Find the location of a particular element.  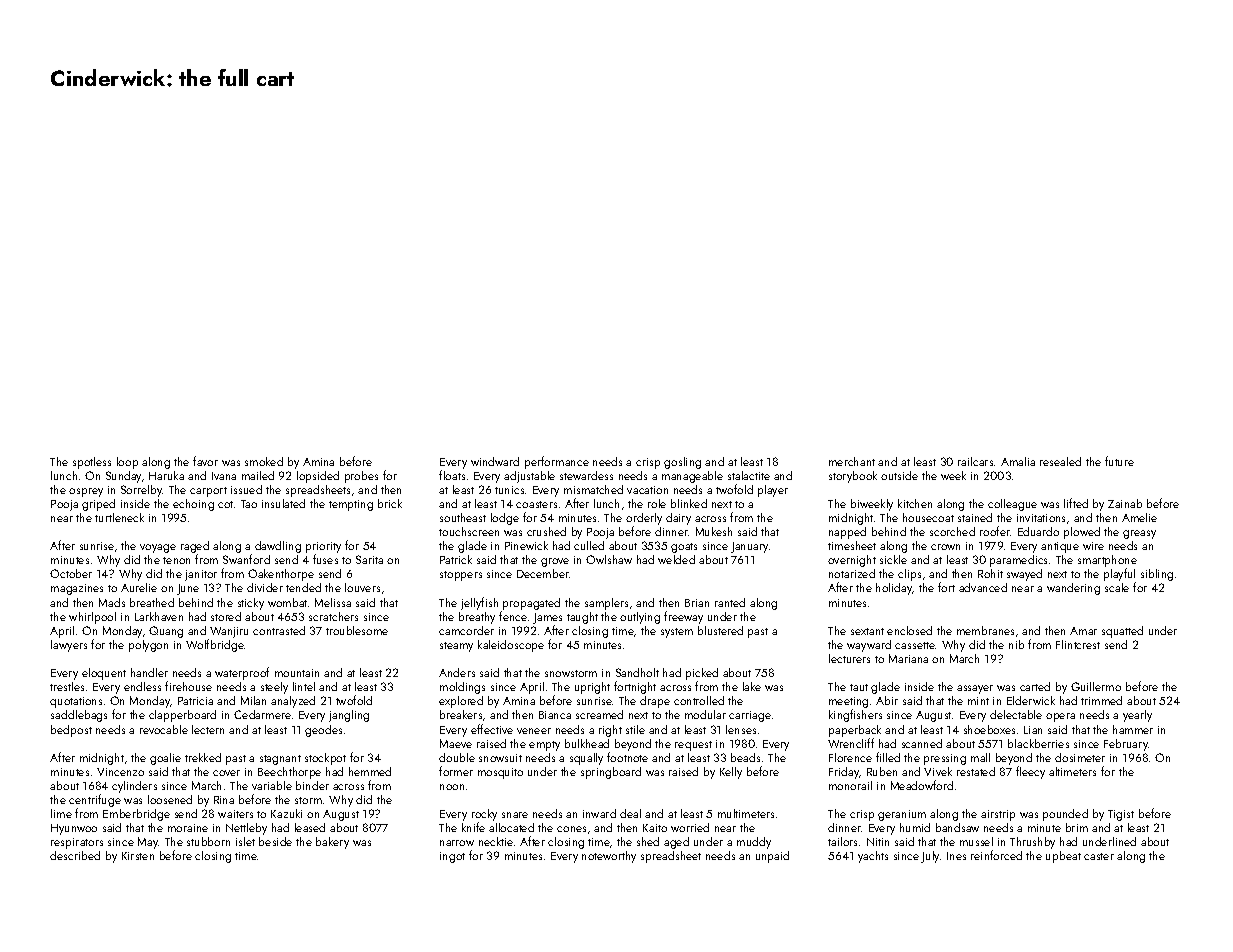

respirators is located at coordinates (77, 843).
